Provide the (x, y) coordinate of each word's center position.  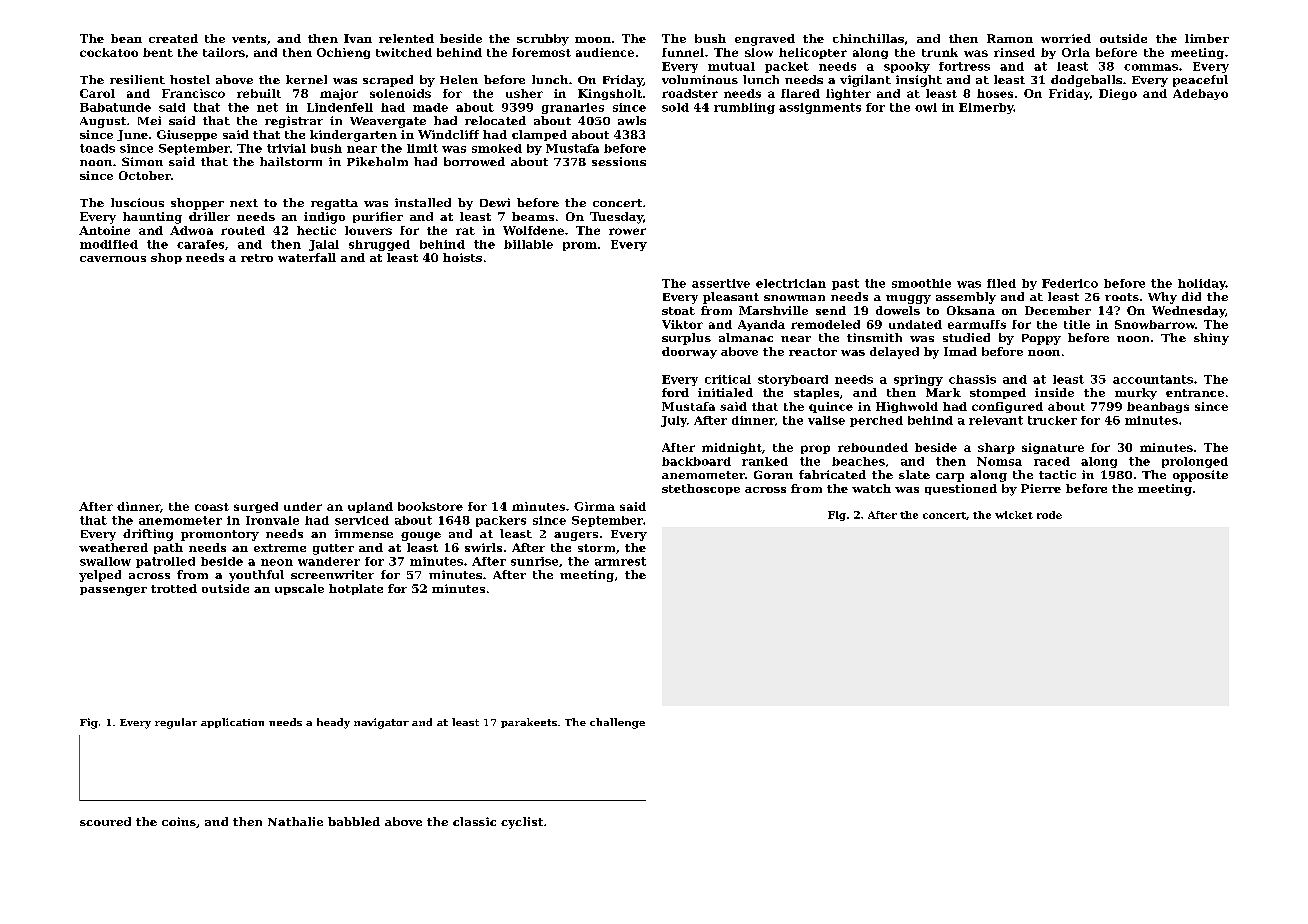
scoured (105, 821)
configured (1007, 407)
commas (1151, 67)
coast (212, 507)
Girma (594, 506)
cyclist (522, 823)
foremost (541, 52)
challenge (617, 723)
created (173, 38)
